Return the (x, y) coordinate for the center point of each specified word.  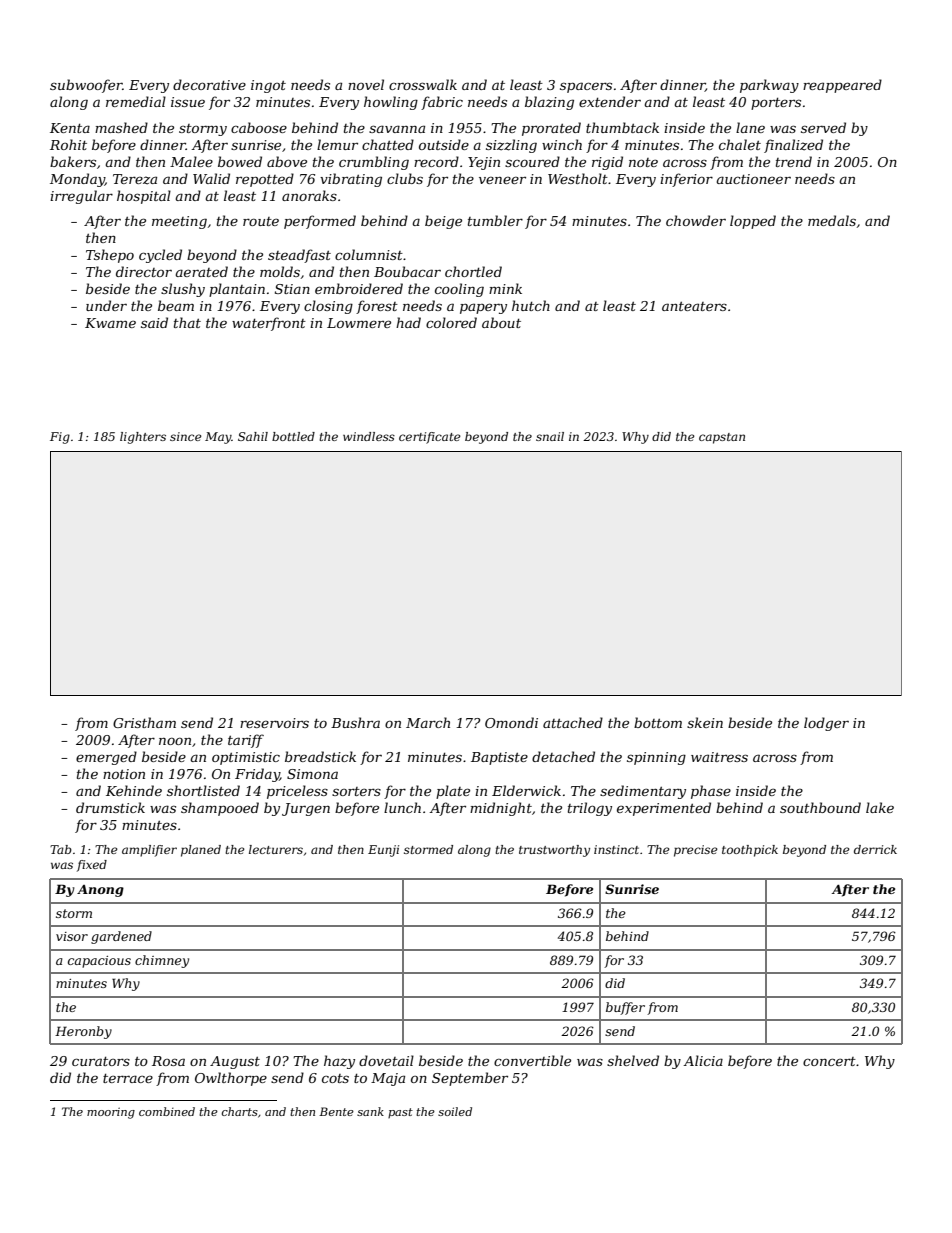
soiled (455, 1111)
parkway (769, 86)
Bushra (355, 722)
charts (240, 1111)
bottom (658, 722)
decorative (209, 84)
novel (366, 84)
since (186, 436)
